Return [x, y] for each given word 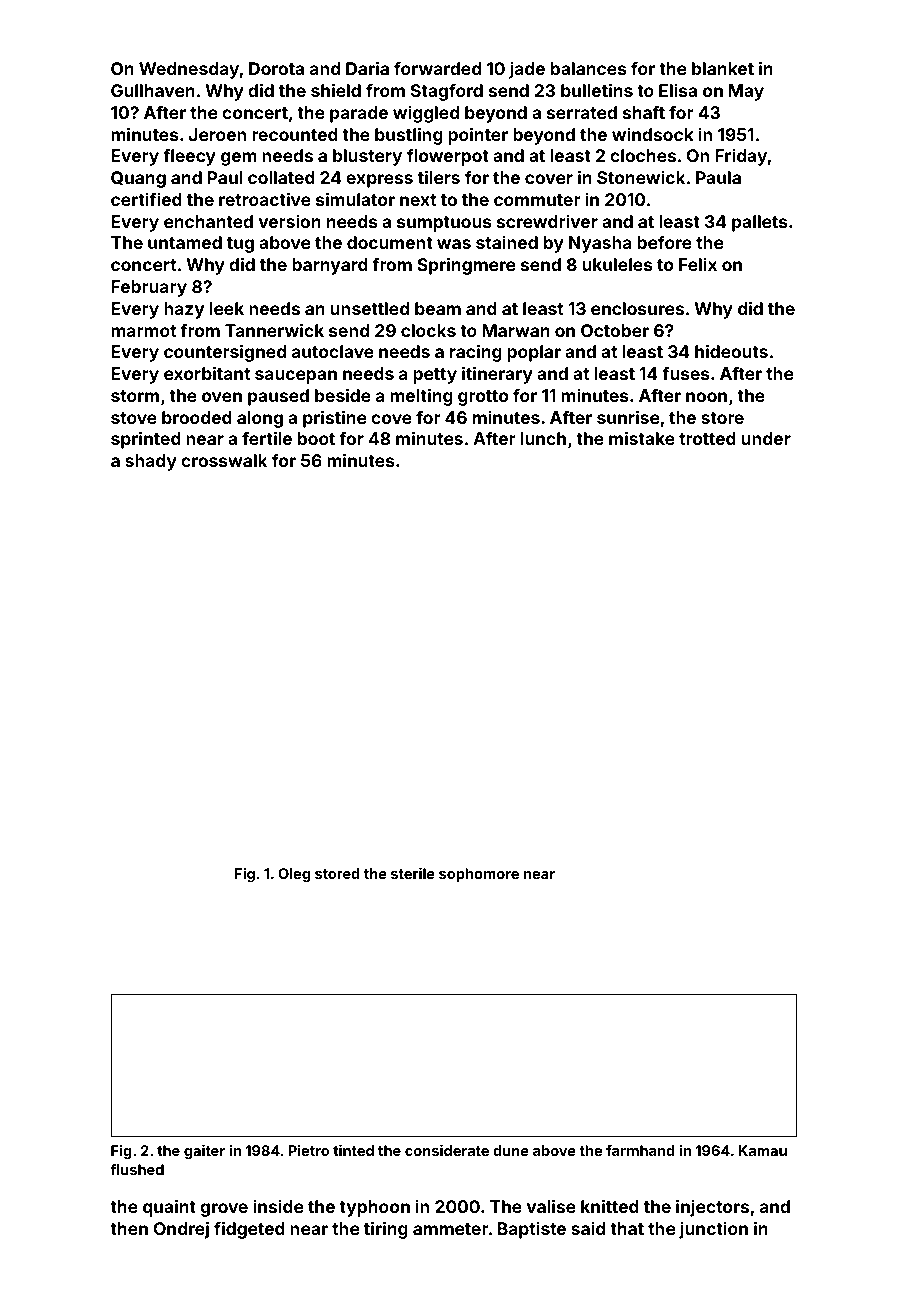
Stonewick [641, 177]
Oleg [294, 875]
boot [316, 438]
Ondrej [181, 1230]
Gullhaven [153, 90]
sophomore [479, 875]
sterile [413, 873]
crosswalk [224, 460]
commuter [537, 200]
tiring [386, 1230]
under [766, 438]
